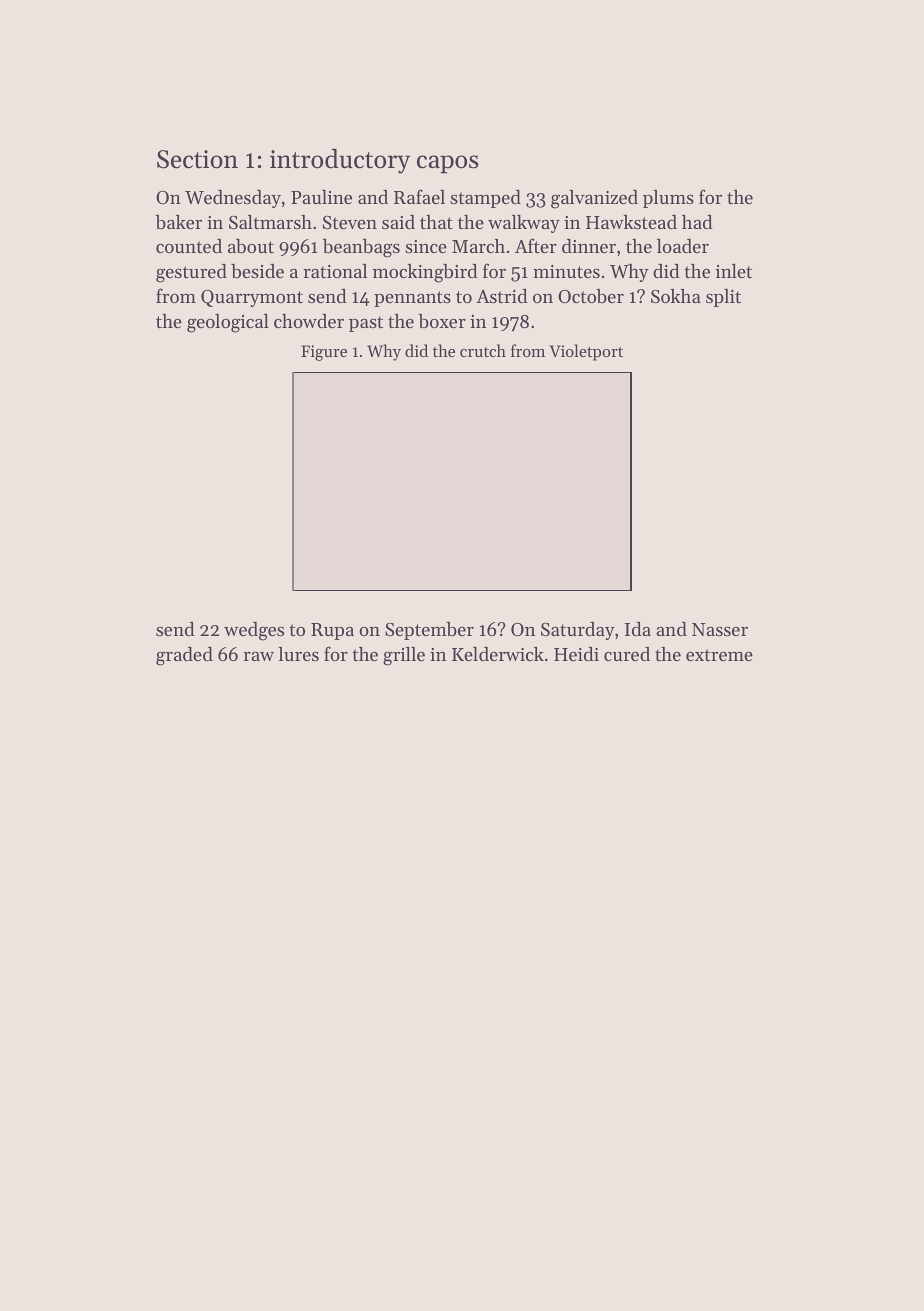 The image size is (924, 1311). Describe the element at coordinates (233, 199) in the image. I see `Wednesday` at that location.
